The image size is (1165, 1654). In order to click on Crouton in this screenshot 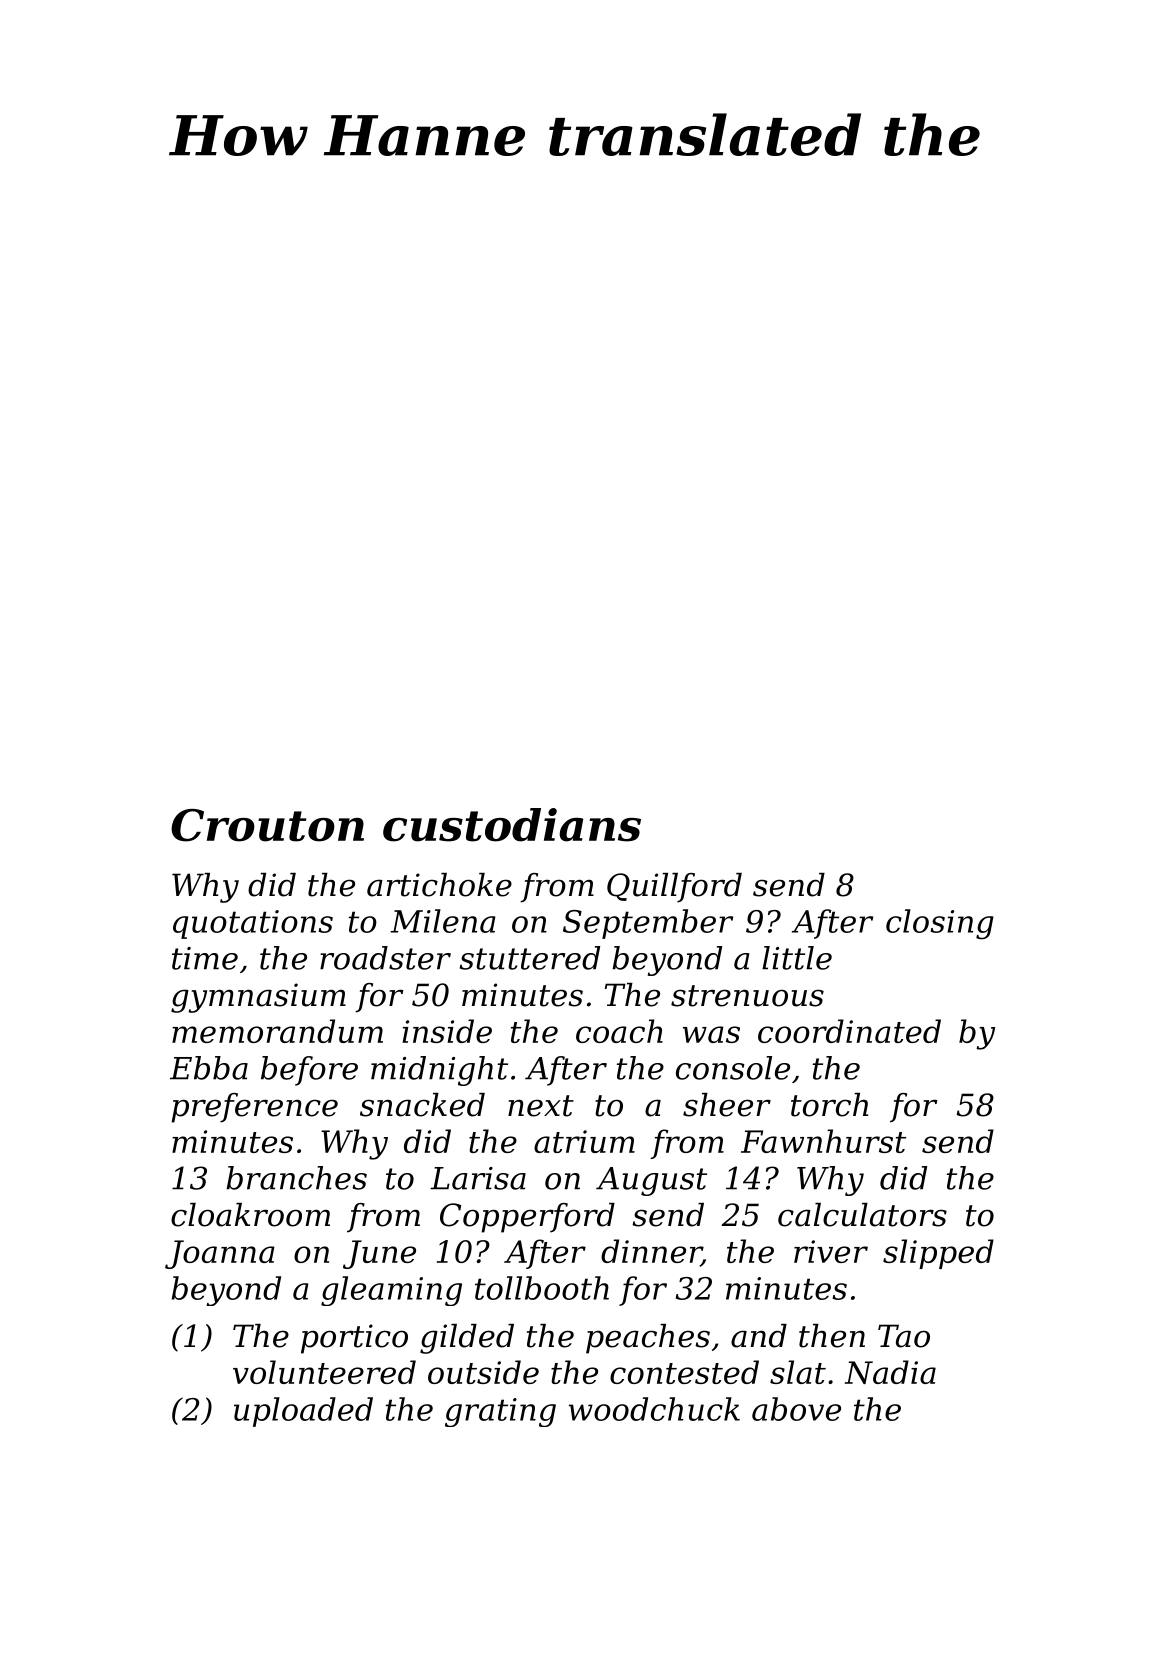, I will do `click(267, 825)`.
